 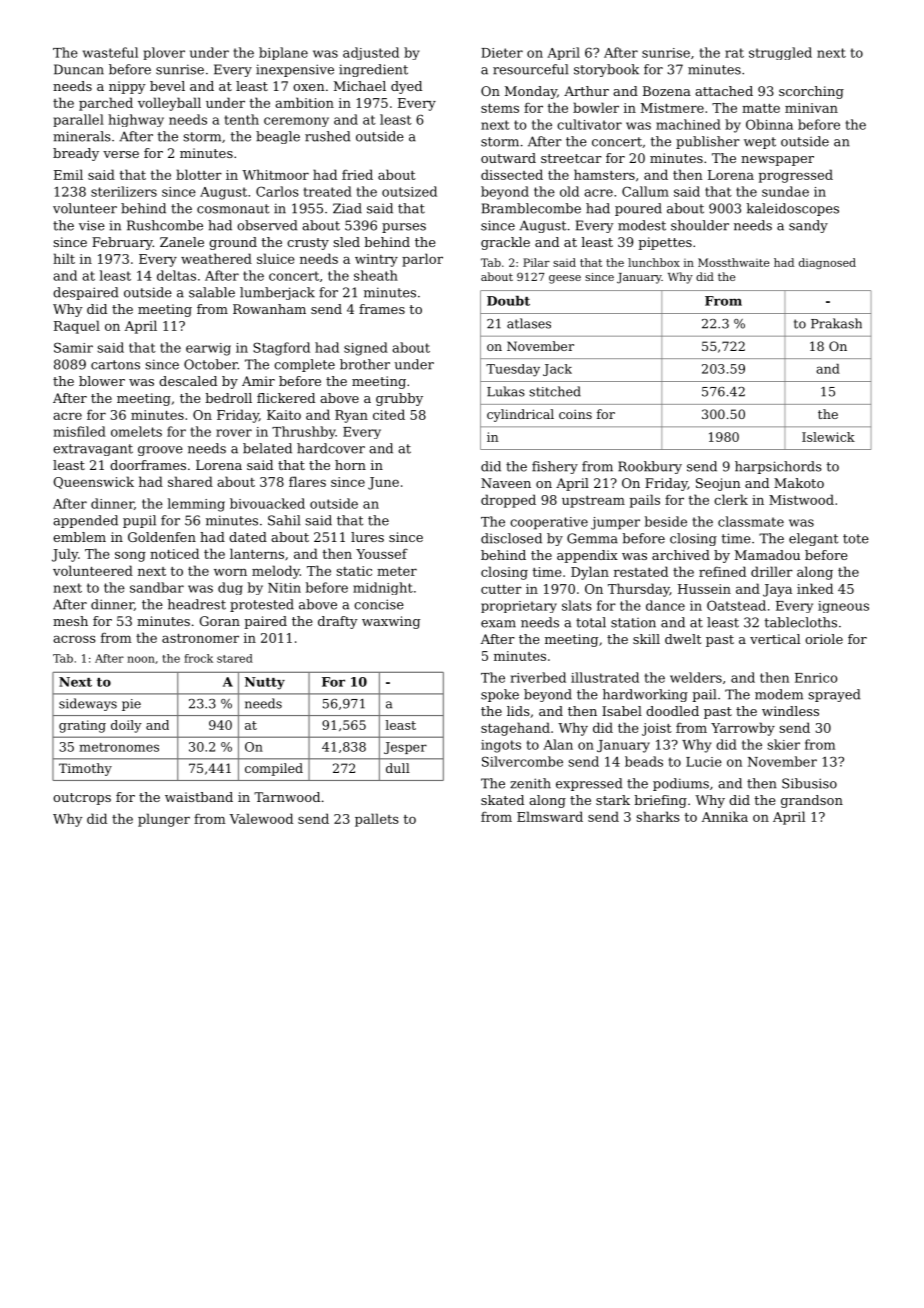 I want to click on plunger, so click(x=164, y=820).
